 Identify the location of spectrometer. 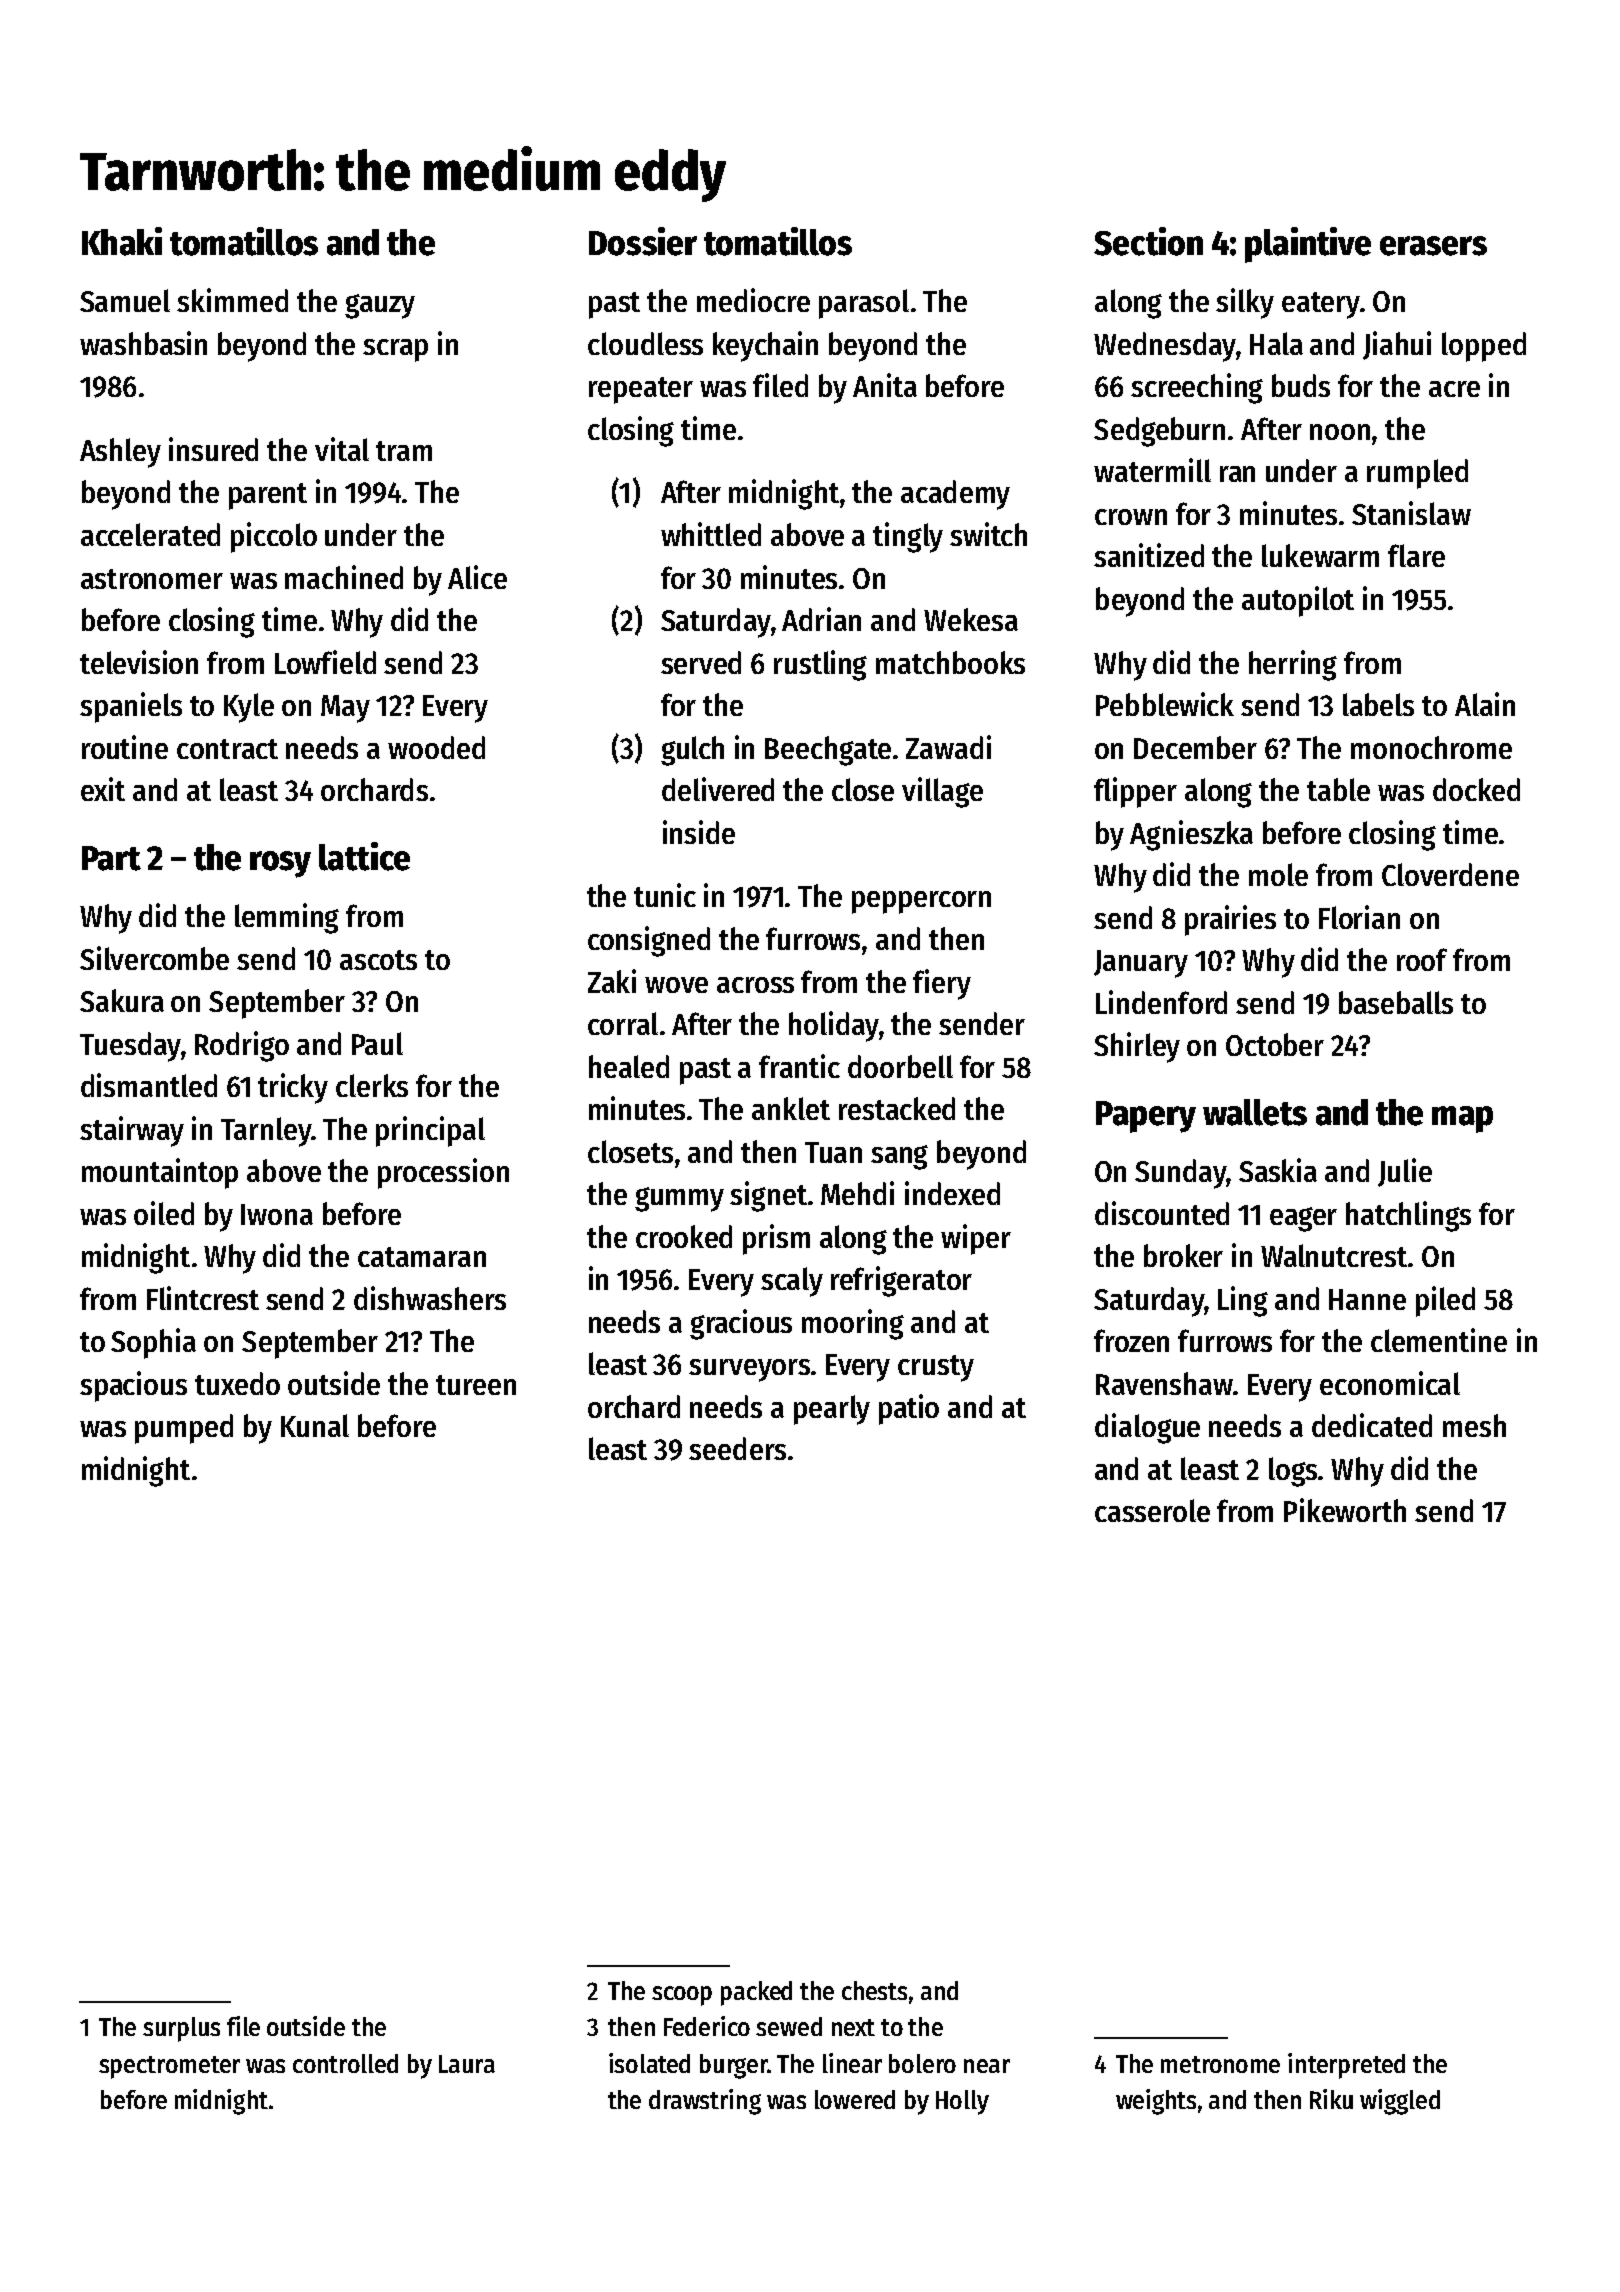
(169, 2067).
